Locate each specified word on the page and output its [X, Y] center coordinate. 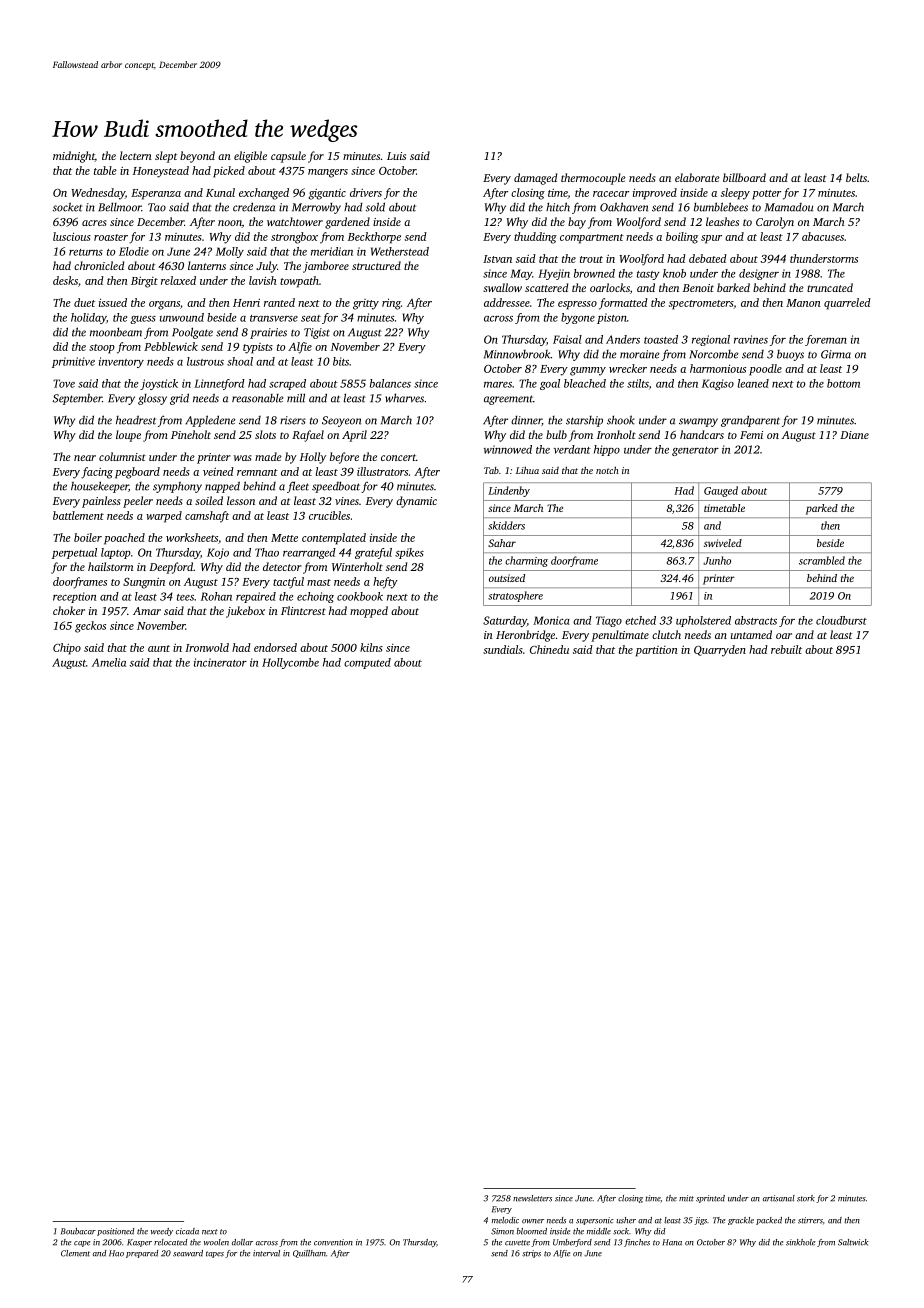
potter [766, 195]
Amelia [109, 662]
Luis [396, 156]
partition [657, 651]
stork [806, 1198]
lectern [136, 155]
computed [367, 663]
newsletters [532, 1198]
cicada [187, 1231]
